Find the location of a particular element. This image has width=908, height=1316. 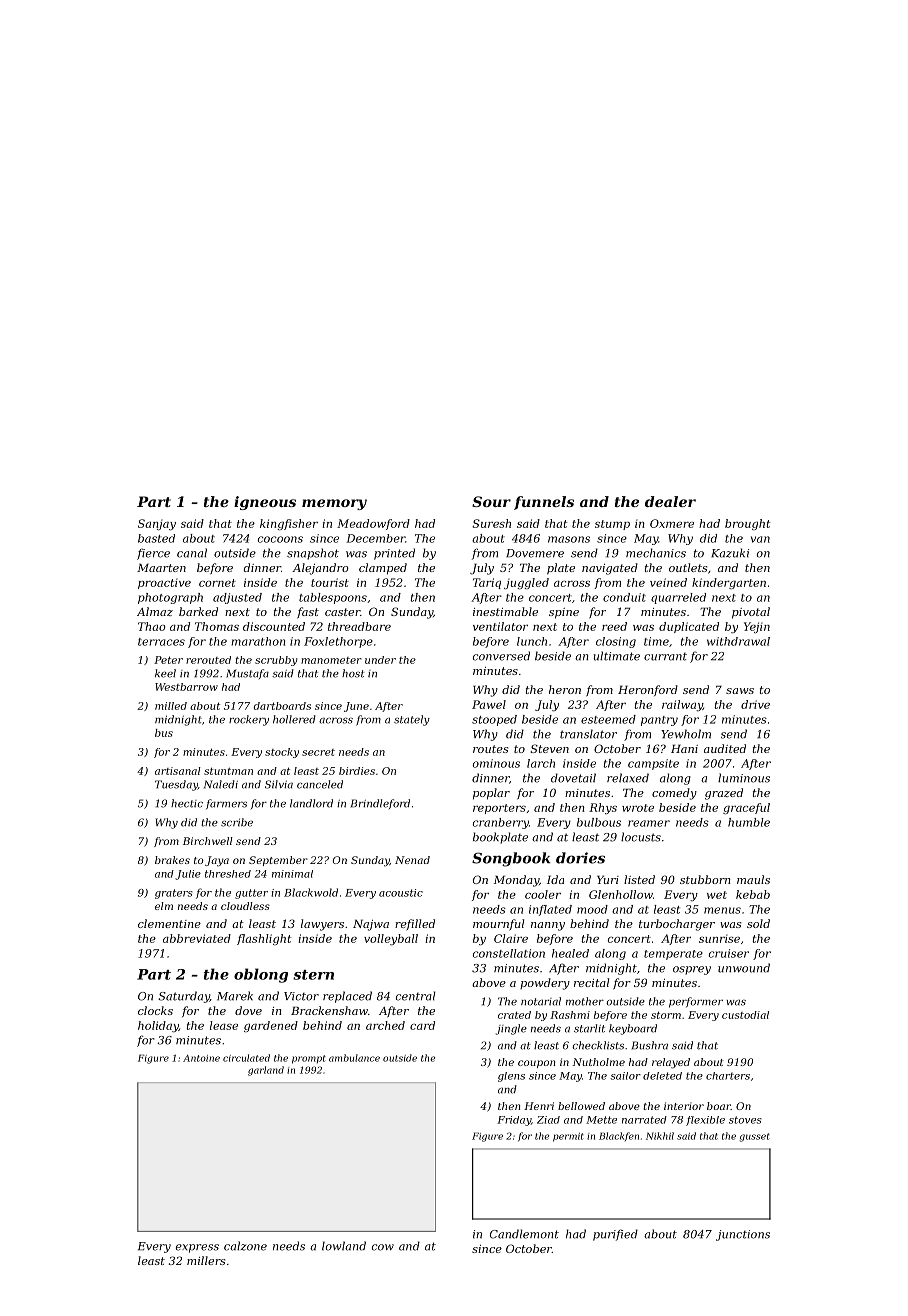

express is located at coordinates (197, 1248).
